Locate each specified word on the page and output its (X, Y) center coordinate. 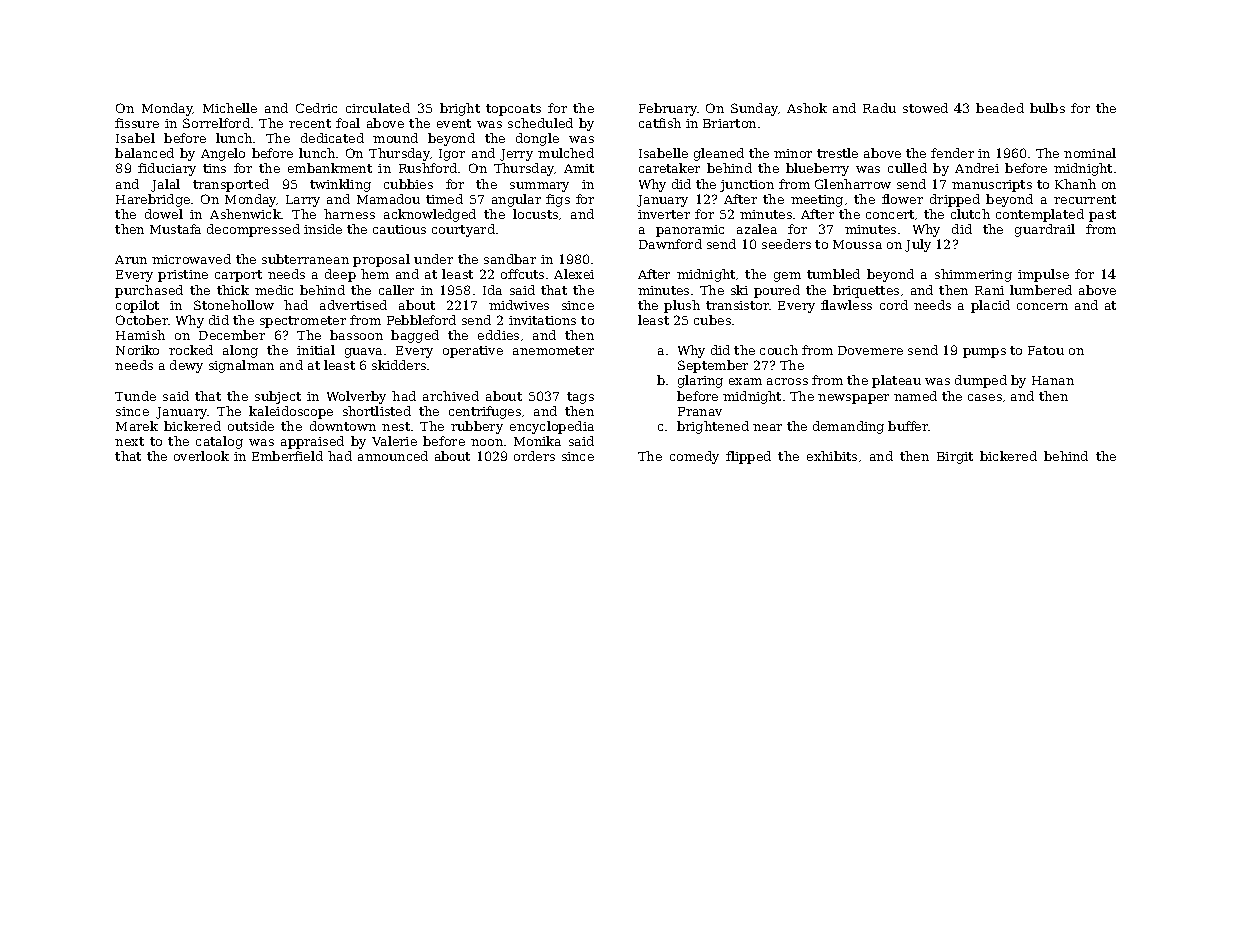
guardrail (1045, 230)
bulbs (1047, 108)
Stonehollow (234, 305)
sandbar (510, 259)
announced (393, 456)
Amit (579, 168)
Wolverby (356, 397)
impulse (1043, 275)
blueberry (817, 169)
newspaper (853, 399)
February (668, 109)
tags (580, 398)
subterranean (305, 259)
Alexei (574, 274)
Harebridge (153, 200)
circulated (378, 108)
